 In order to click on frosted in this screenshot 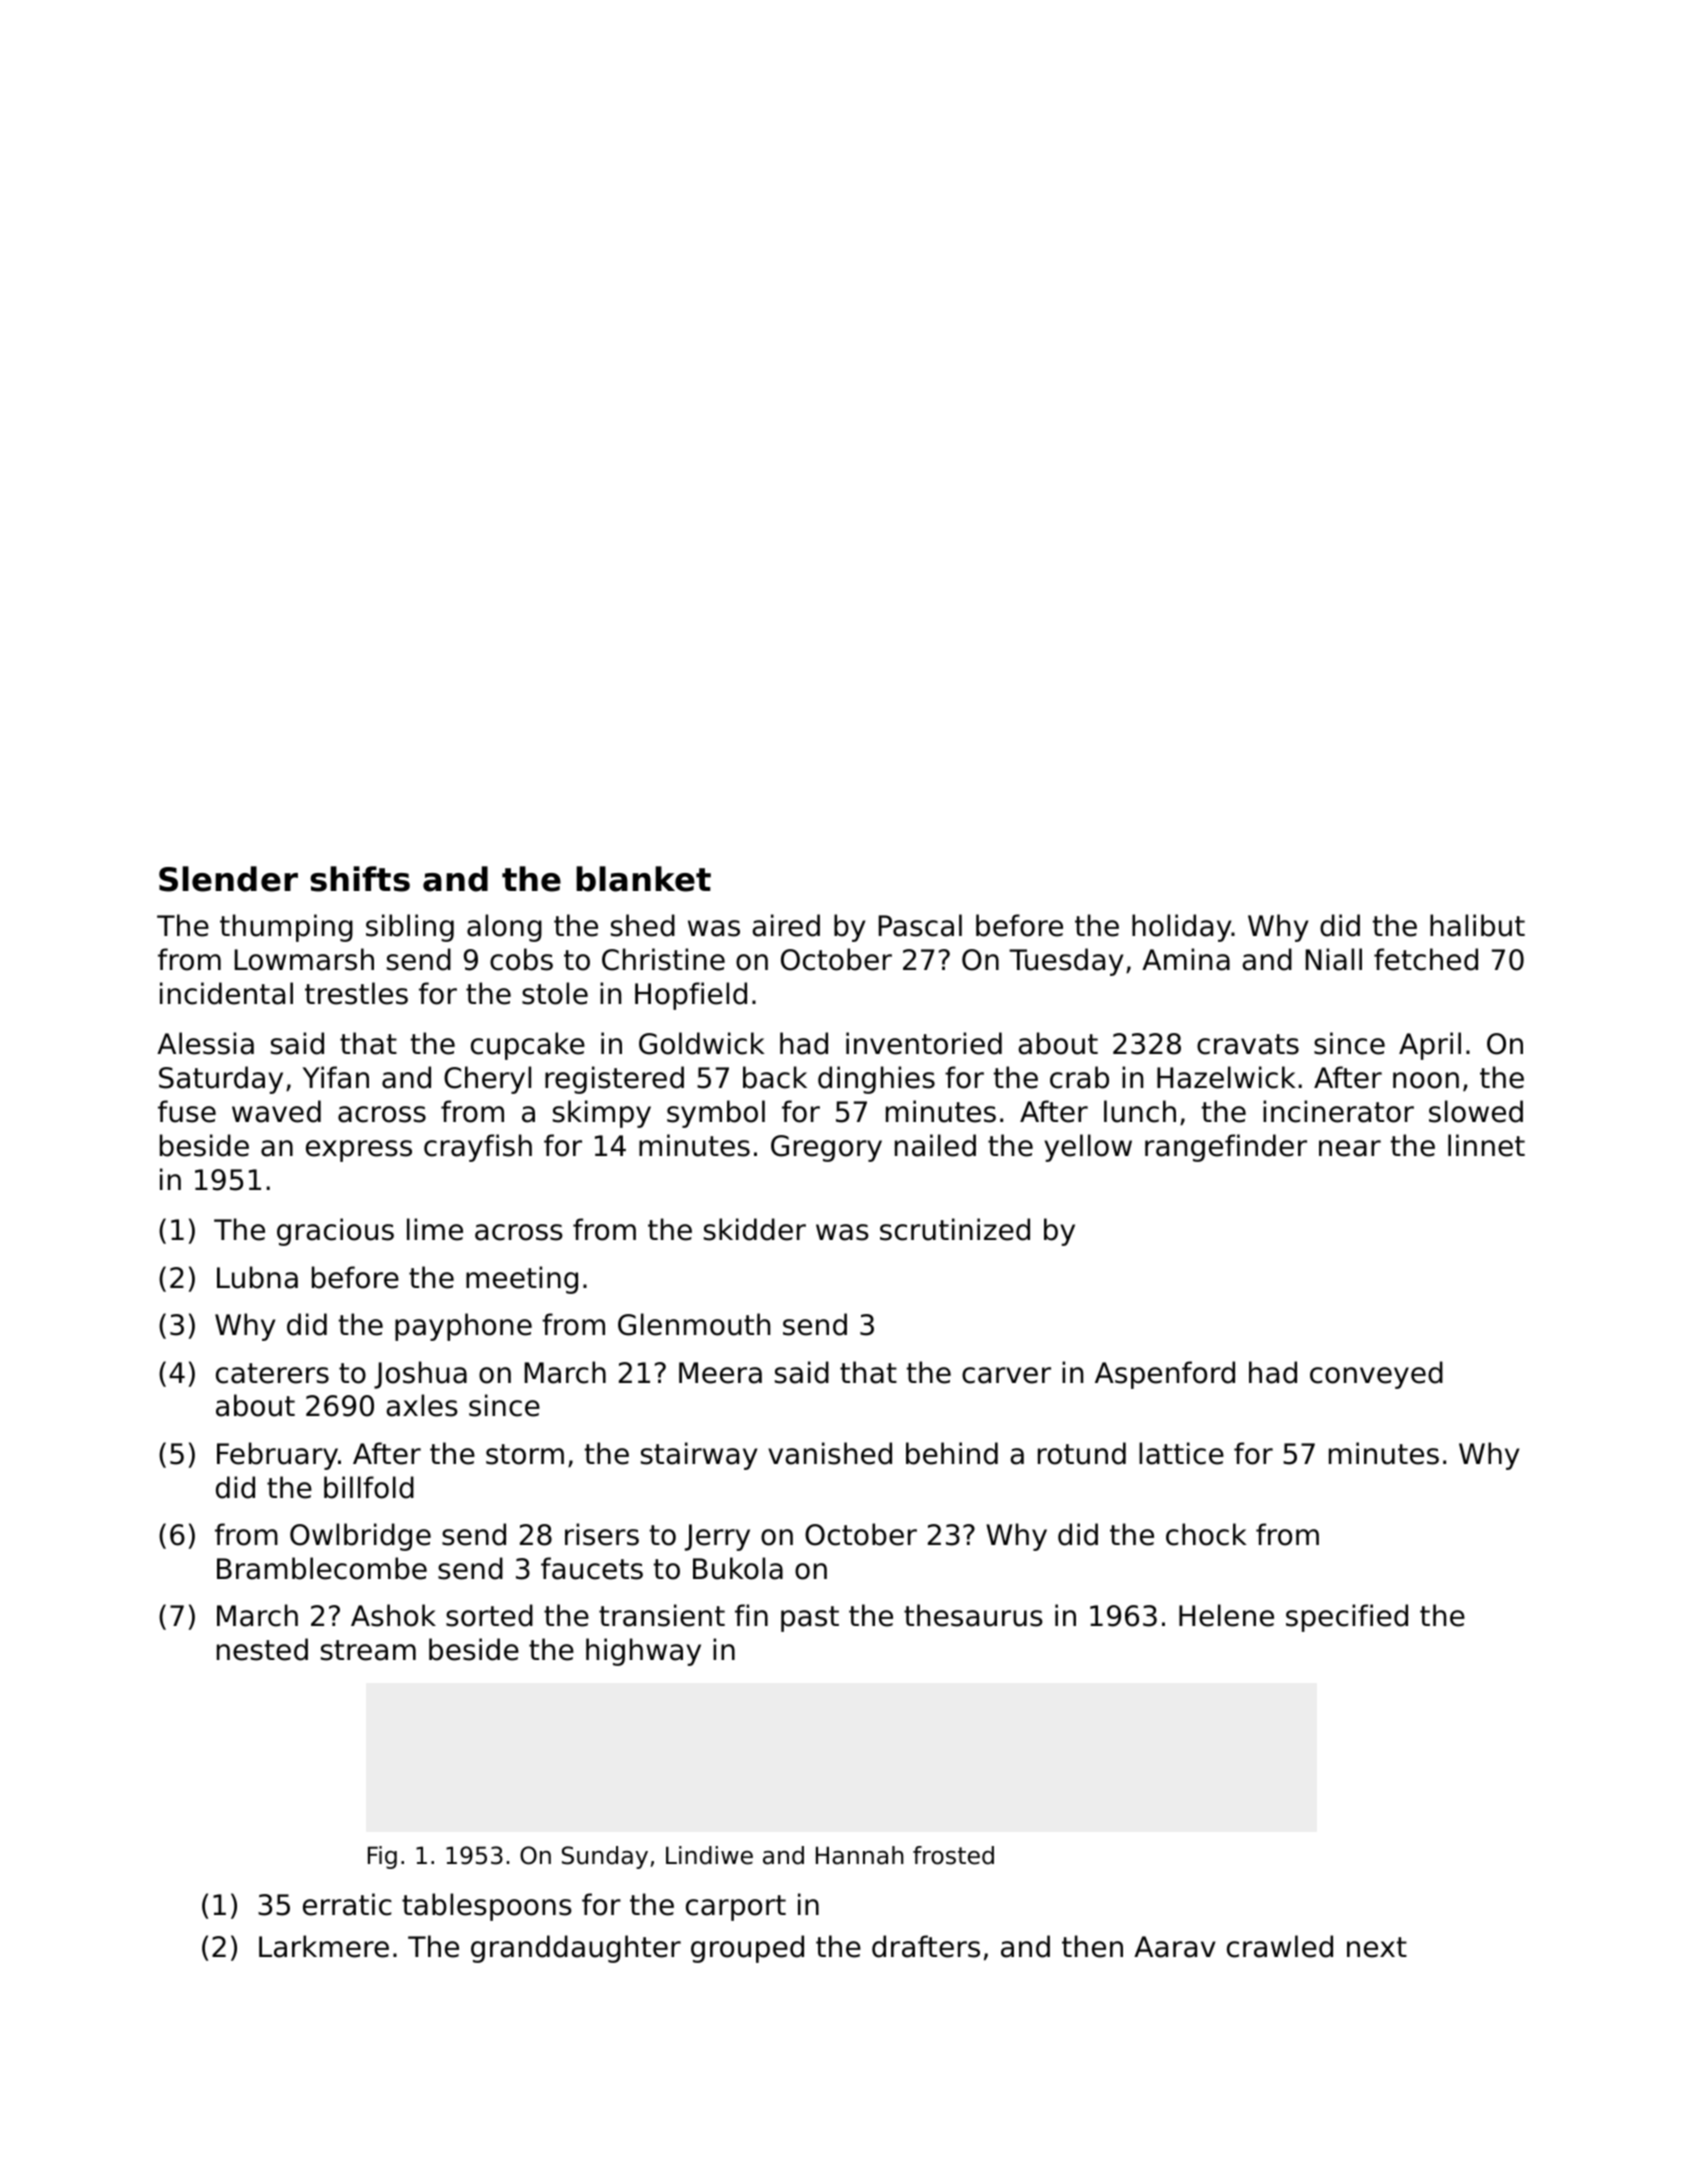, I will do `click(953, 1855)`.
